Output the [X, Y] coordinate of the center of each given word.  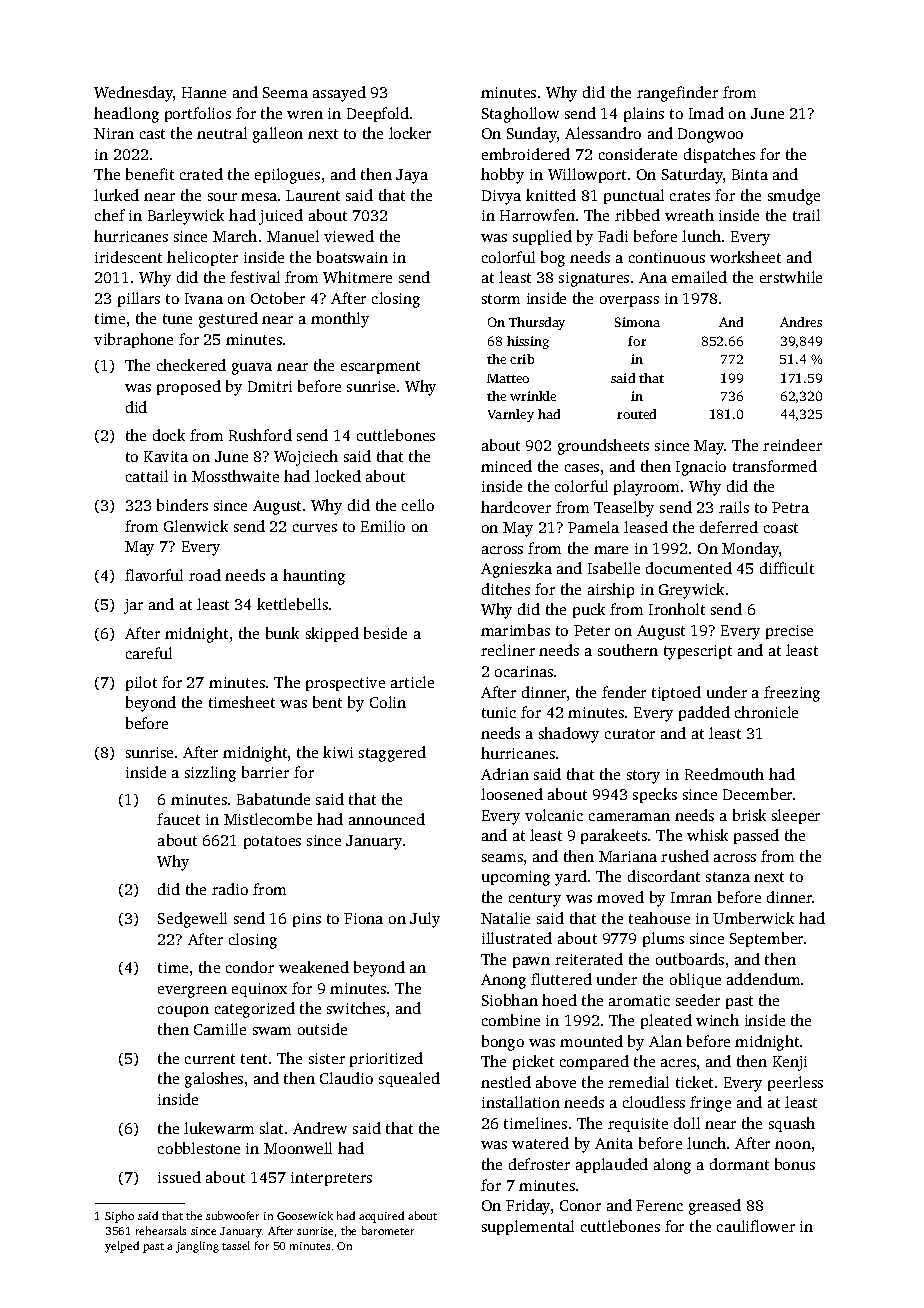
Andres [801, 322]
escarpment [380, 367]
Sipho [119, 1217]
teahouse [659, 918]
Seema [285, 92]
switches [356, 1008]
